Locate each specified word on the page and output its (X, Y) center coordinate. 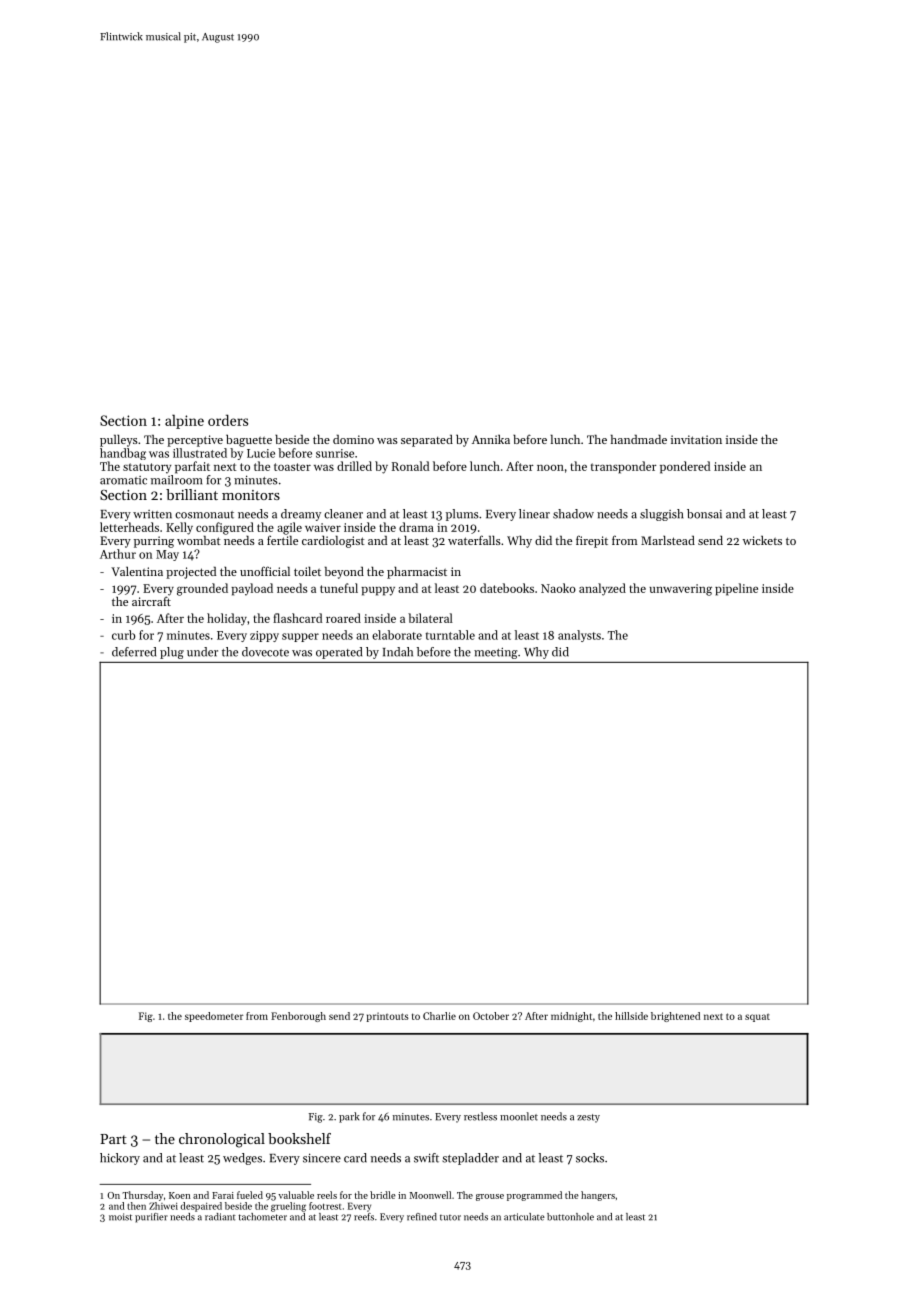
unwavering (681, 590)
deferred (134, 652)
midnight (571, 1017)
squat (757, 1018)
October (491, 1016)
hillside (631, 1016)
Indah (398, 652)
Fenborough (298, 1017)
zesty (588, 1118)
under (202, 652)
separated (427, 441)
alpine (184, 421)
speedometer (214, 1017)
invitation (696, 439)
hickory (120, 1159)
